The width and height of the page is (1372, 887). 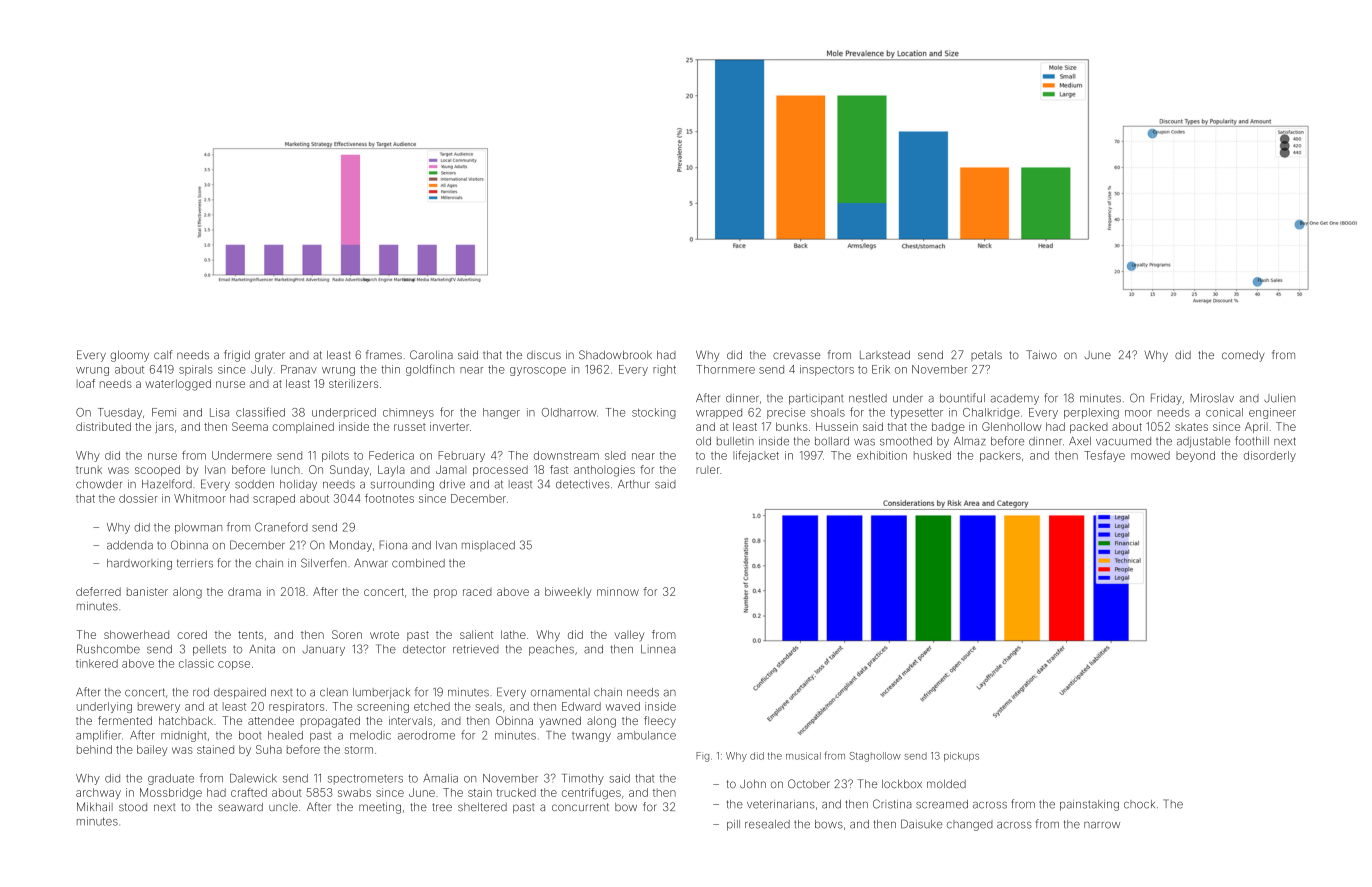 I want to click on Shadowbrook, so click(x=615, y=354).
